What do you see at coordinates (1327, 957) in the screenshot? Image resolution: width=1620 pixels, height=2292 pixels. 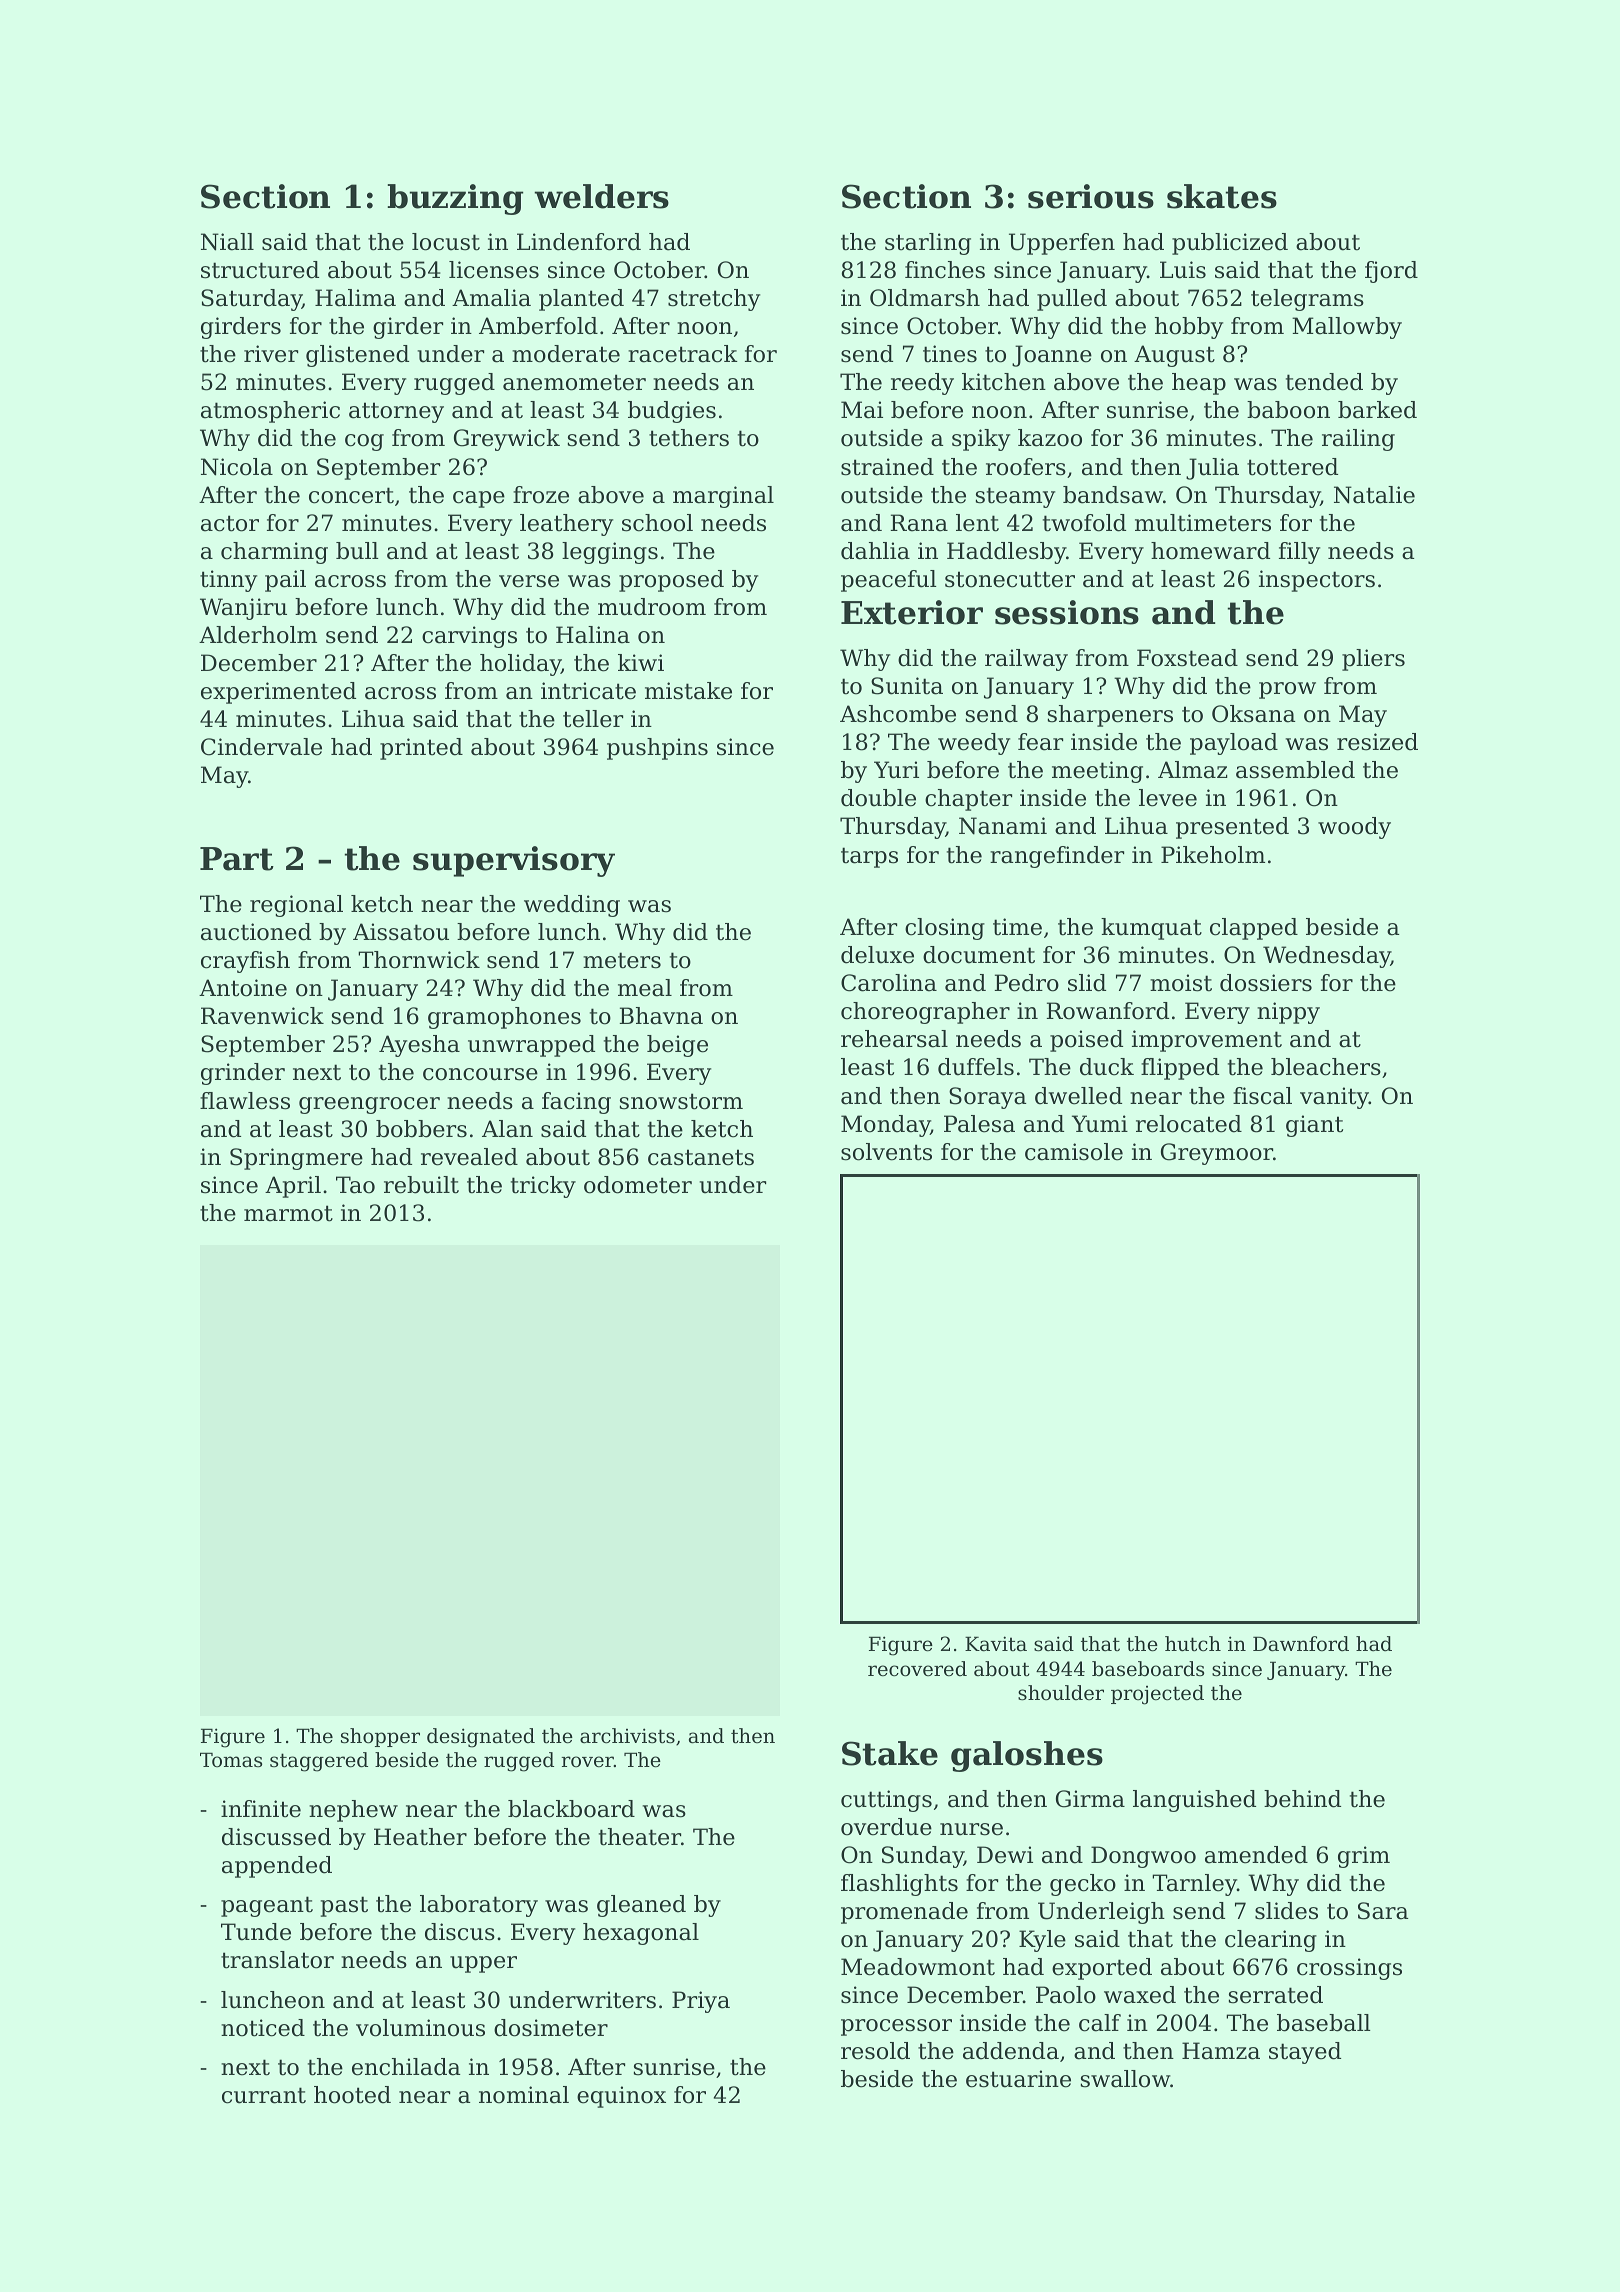 I see `Wednesday` at bounding box center [1327, 957].
